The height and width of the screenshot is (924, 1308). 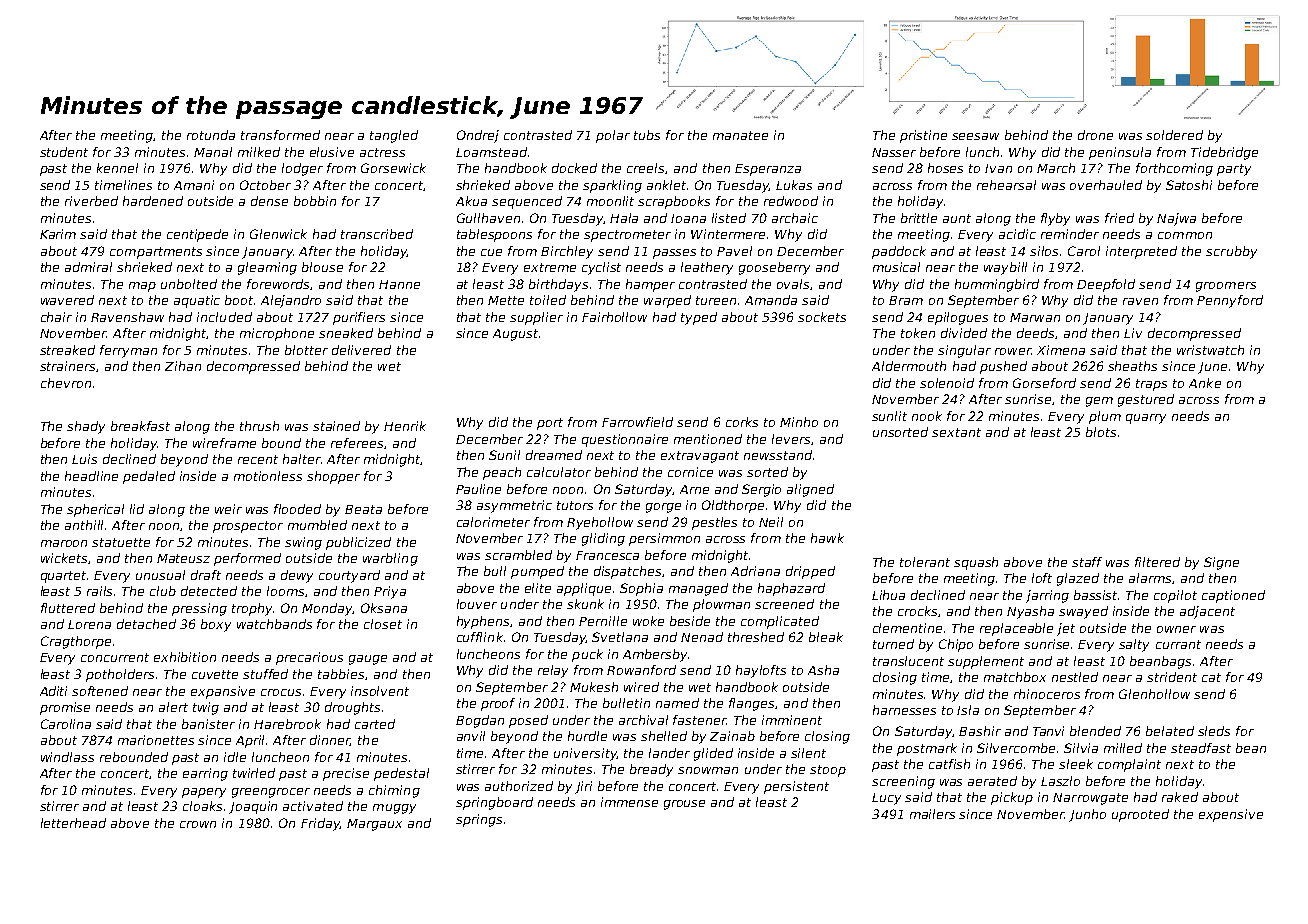 I want to click on sextant, so click(x=956, y=432).
